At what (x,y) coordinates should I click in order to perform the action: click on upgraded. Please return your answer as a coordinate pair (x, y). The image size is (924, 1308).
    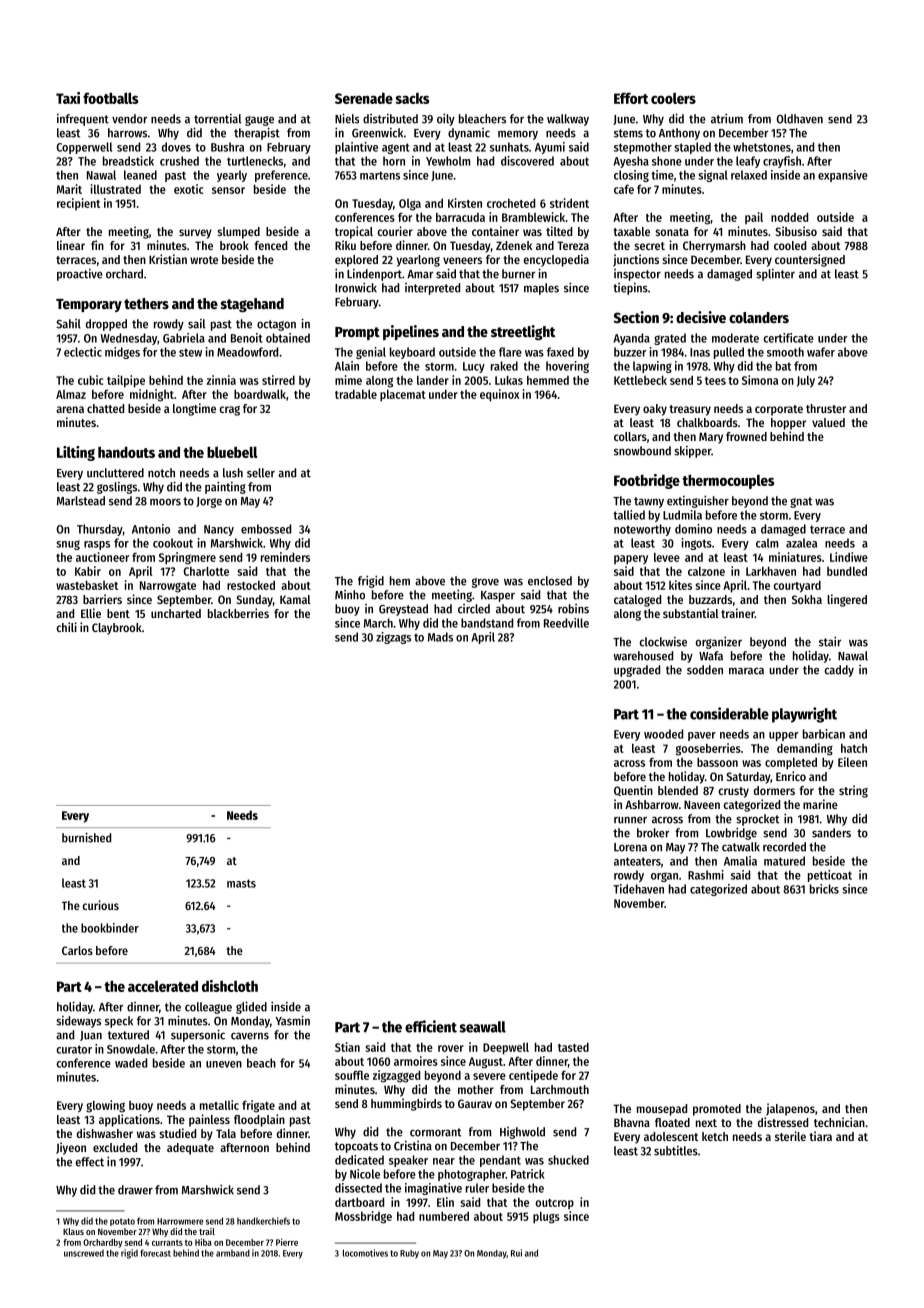
    Looking at the image, I should click on (637, 671).
